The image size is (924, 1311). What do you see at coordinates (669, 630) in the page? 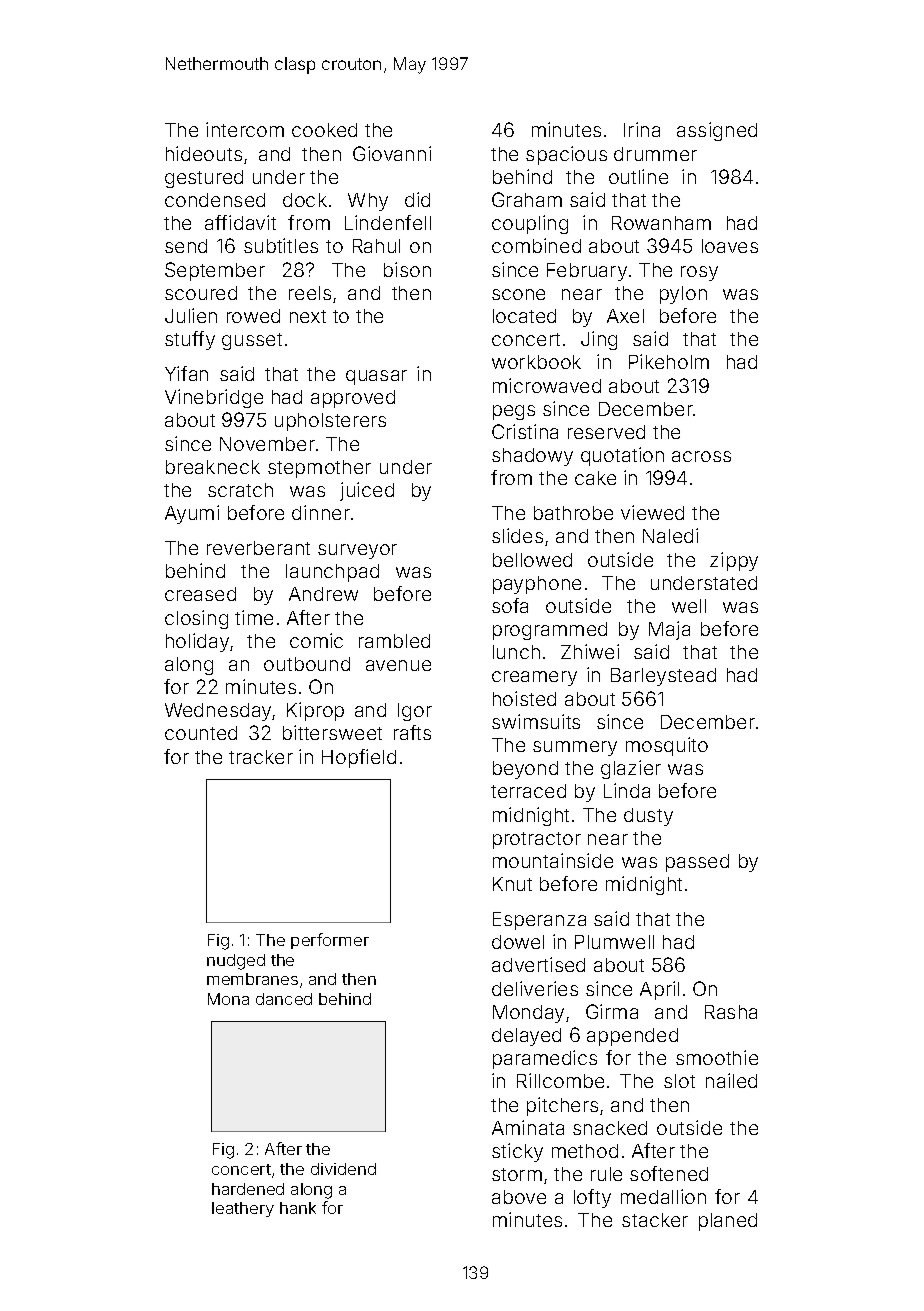
I see `Maja` at bounding box center [669, 630].
